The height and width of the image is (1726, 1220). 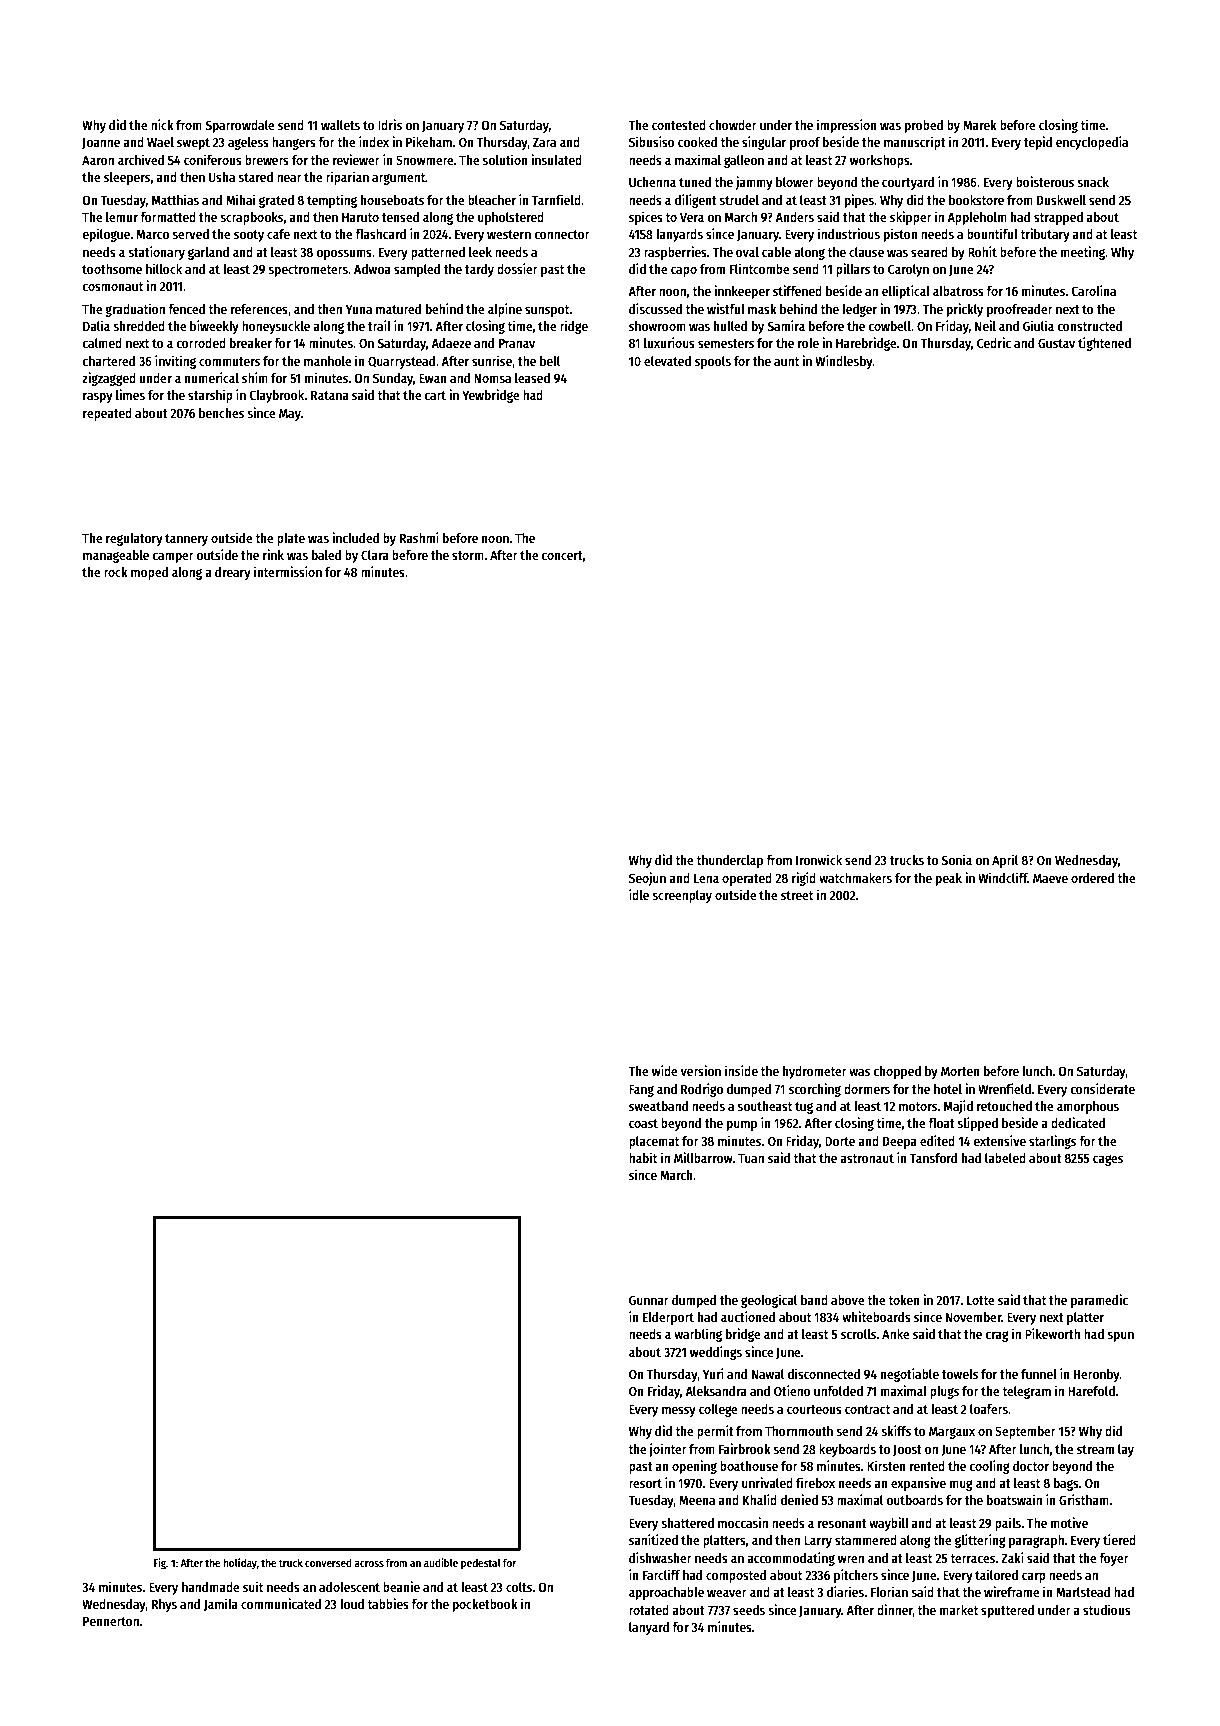 I want to click on encyclopedia, so click(x=1092, y=143).
